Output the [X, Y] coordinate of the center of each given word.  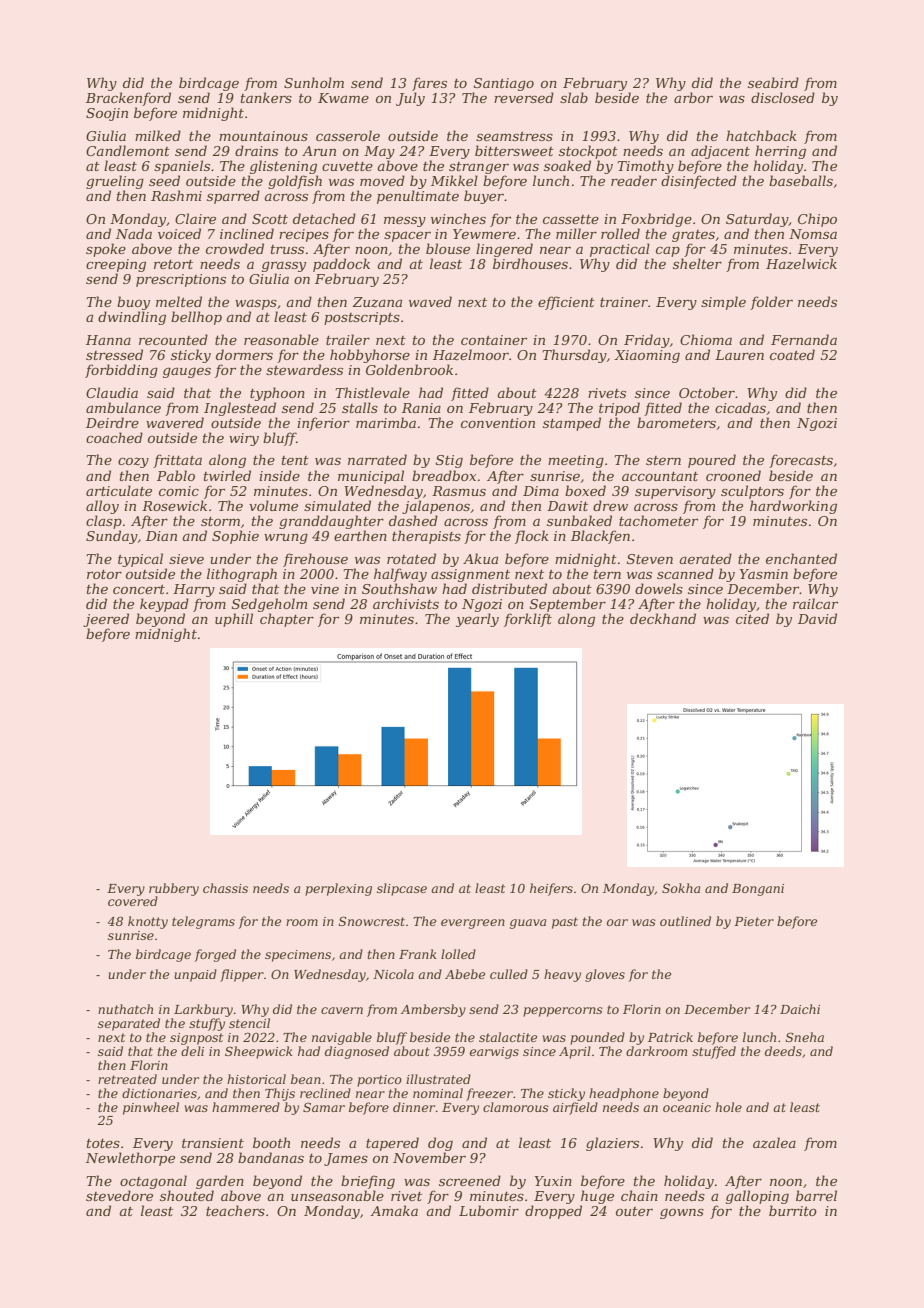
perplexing [338, 889]
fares [429, 84]
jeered [106, 620]
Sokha [681, 888]
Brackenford [128, 99]
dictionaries [159, 1093]
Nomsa [813, 234]
